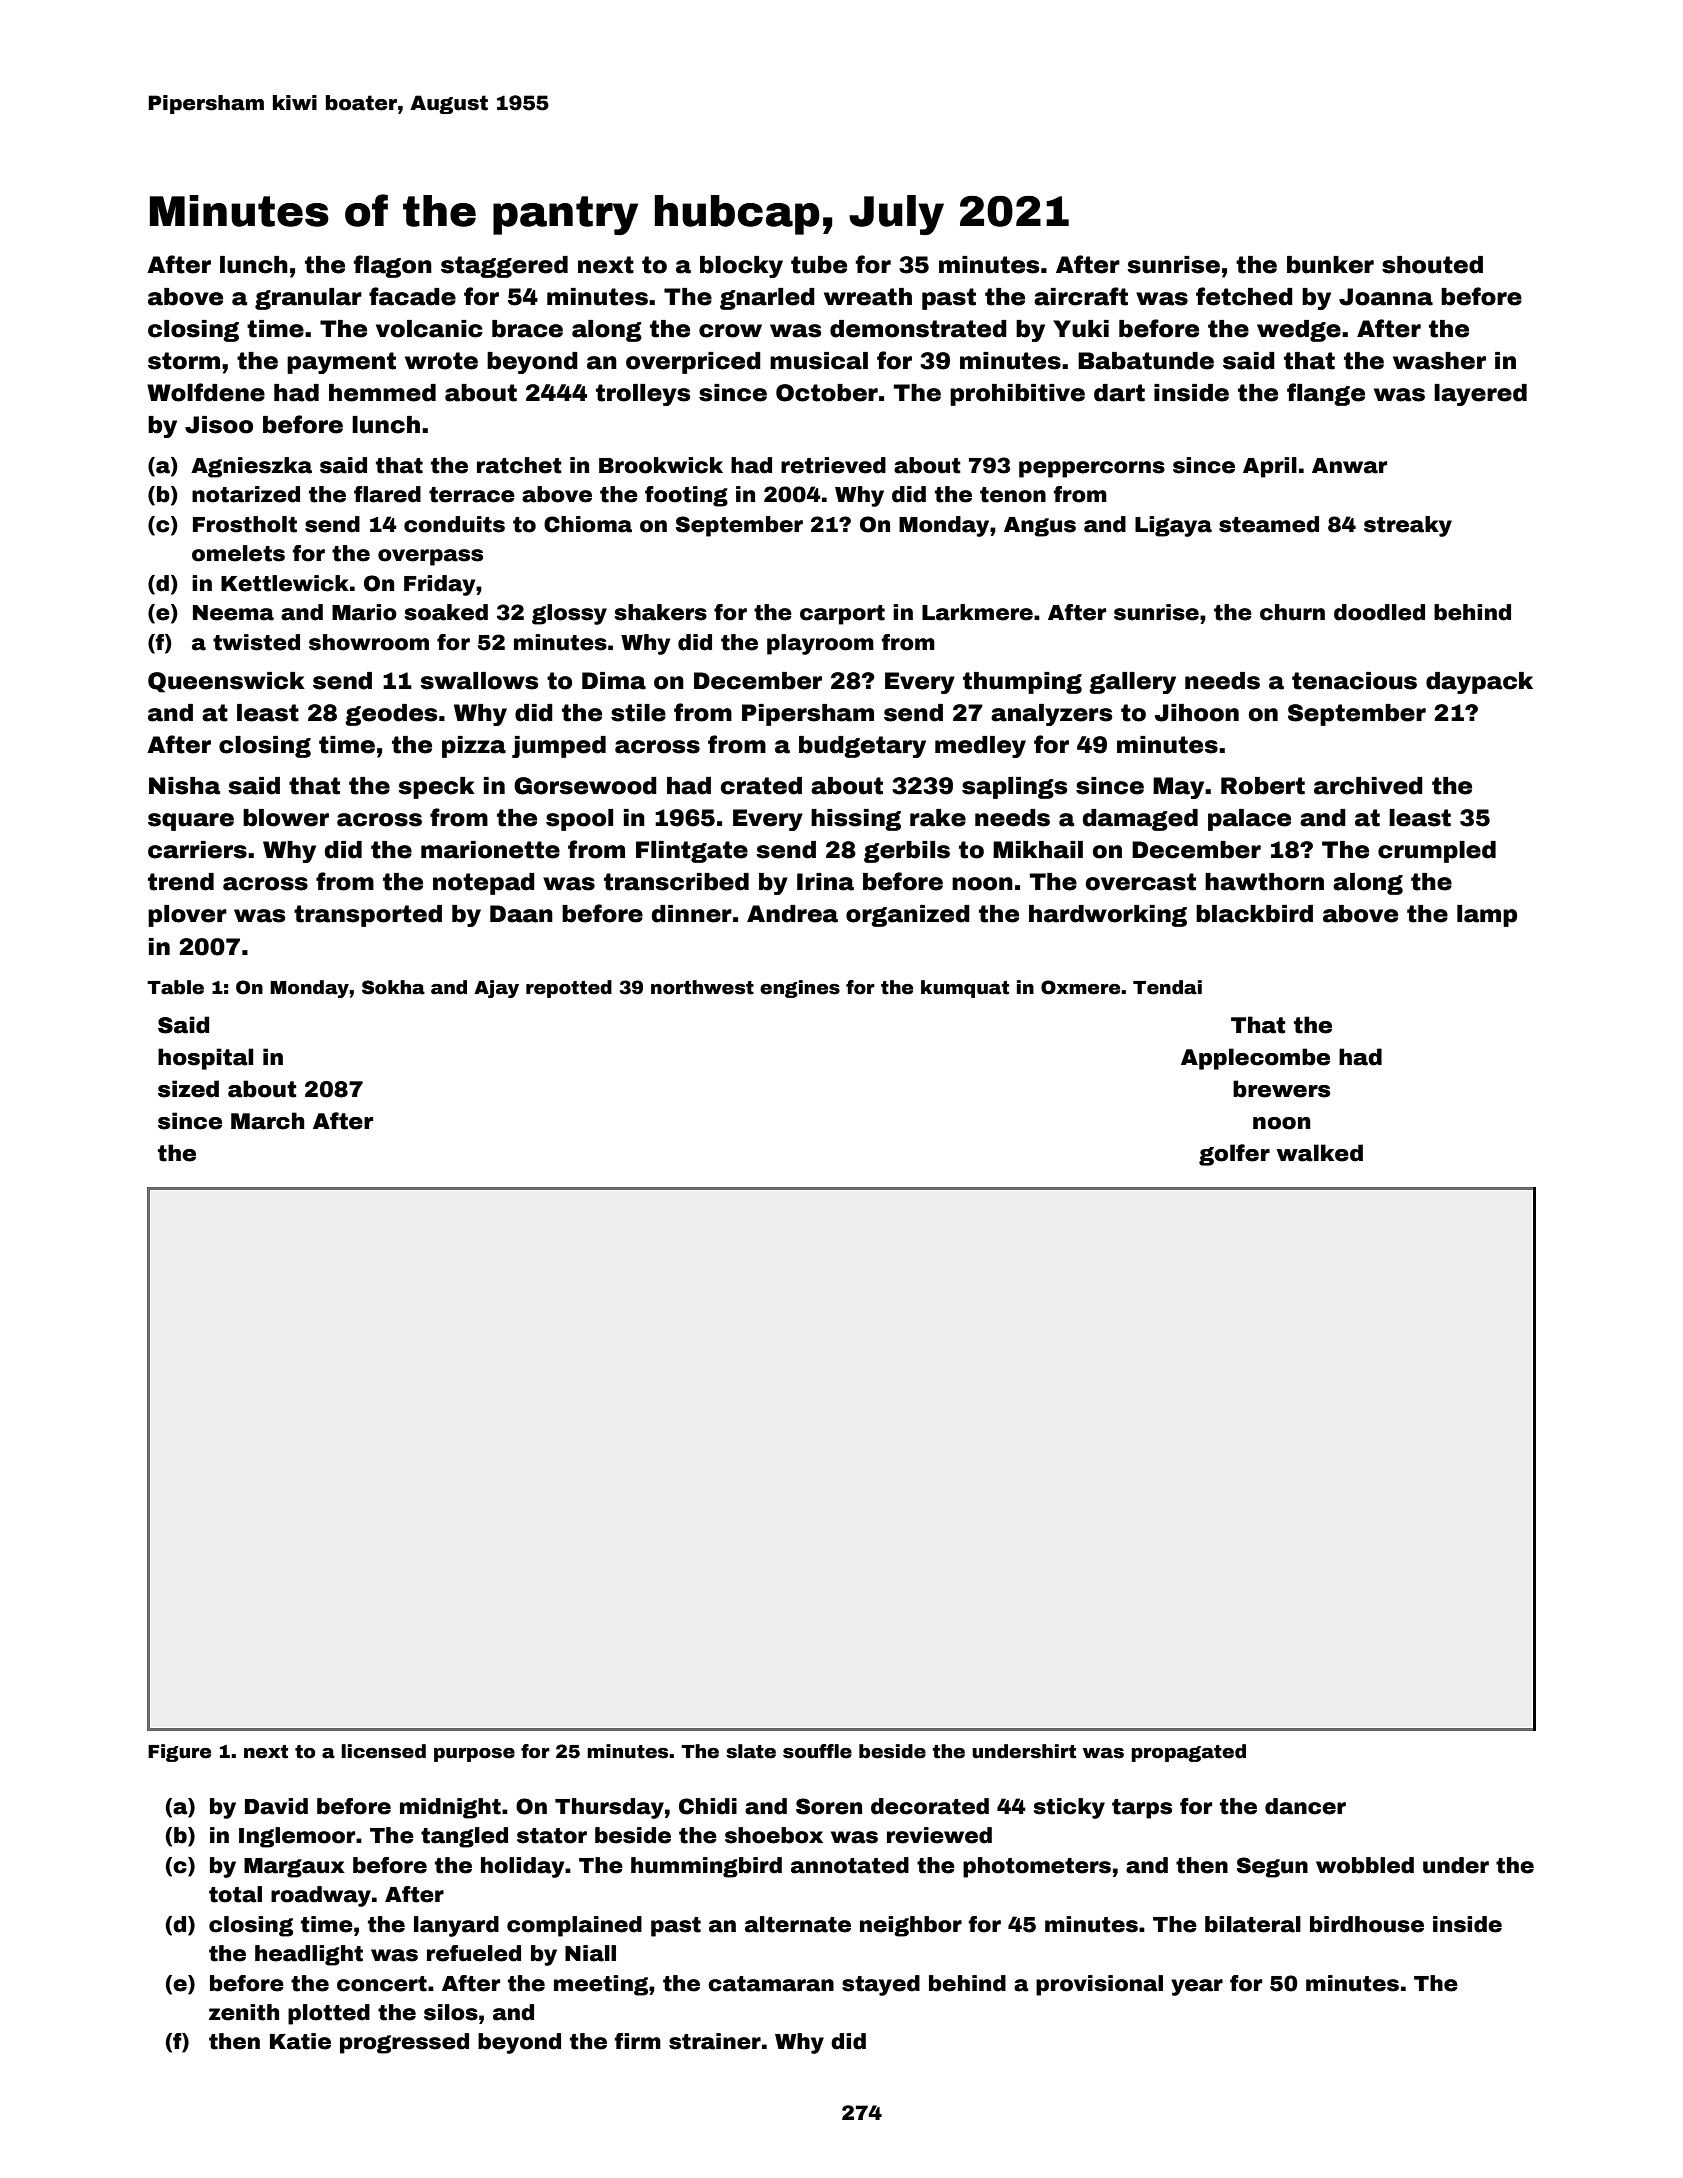 Image resolution: width=1683 pixels, height=2178 pixels. Describe the element at coordinates (977, 612) in the screenshot. I see `Larkmere` at that location.
